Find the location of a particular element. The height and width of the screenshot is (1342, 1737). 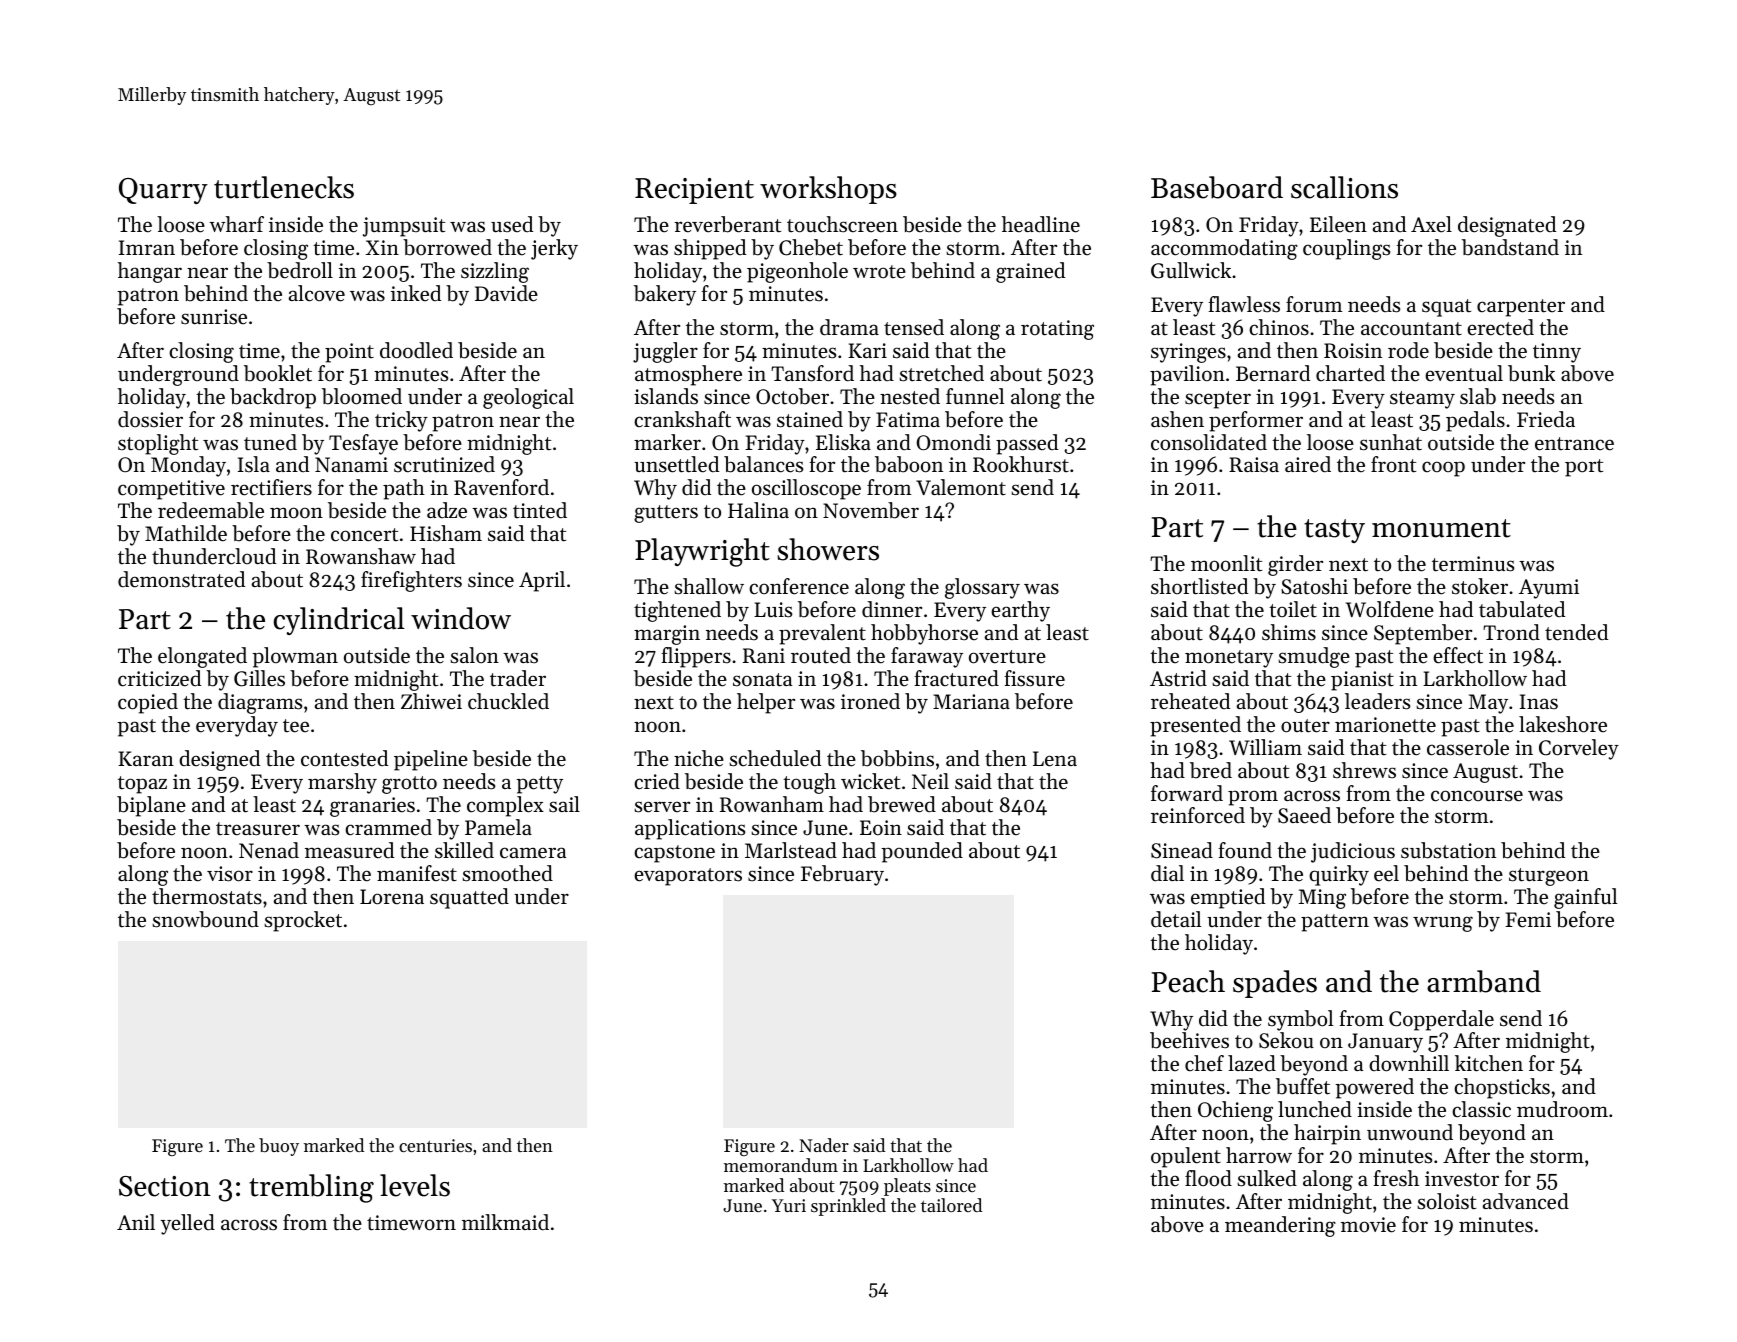

Recipient is located at coordinates (694, 191).
